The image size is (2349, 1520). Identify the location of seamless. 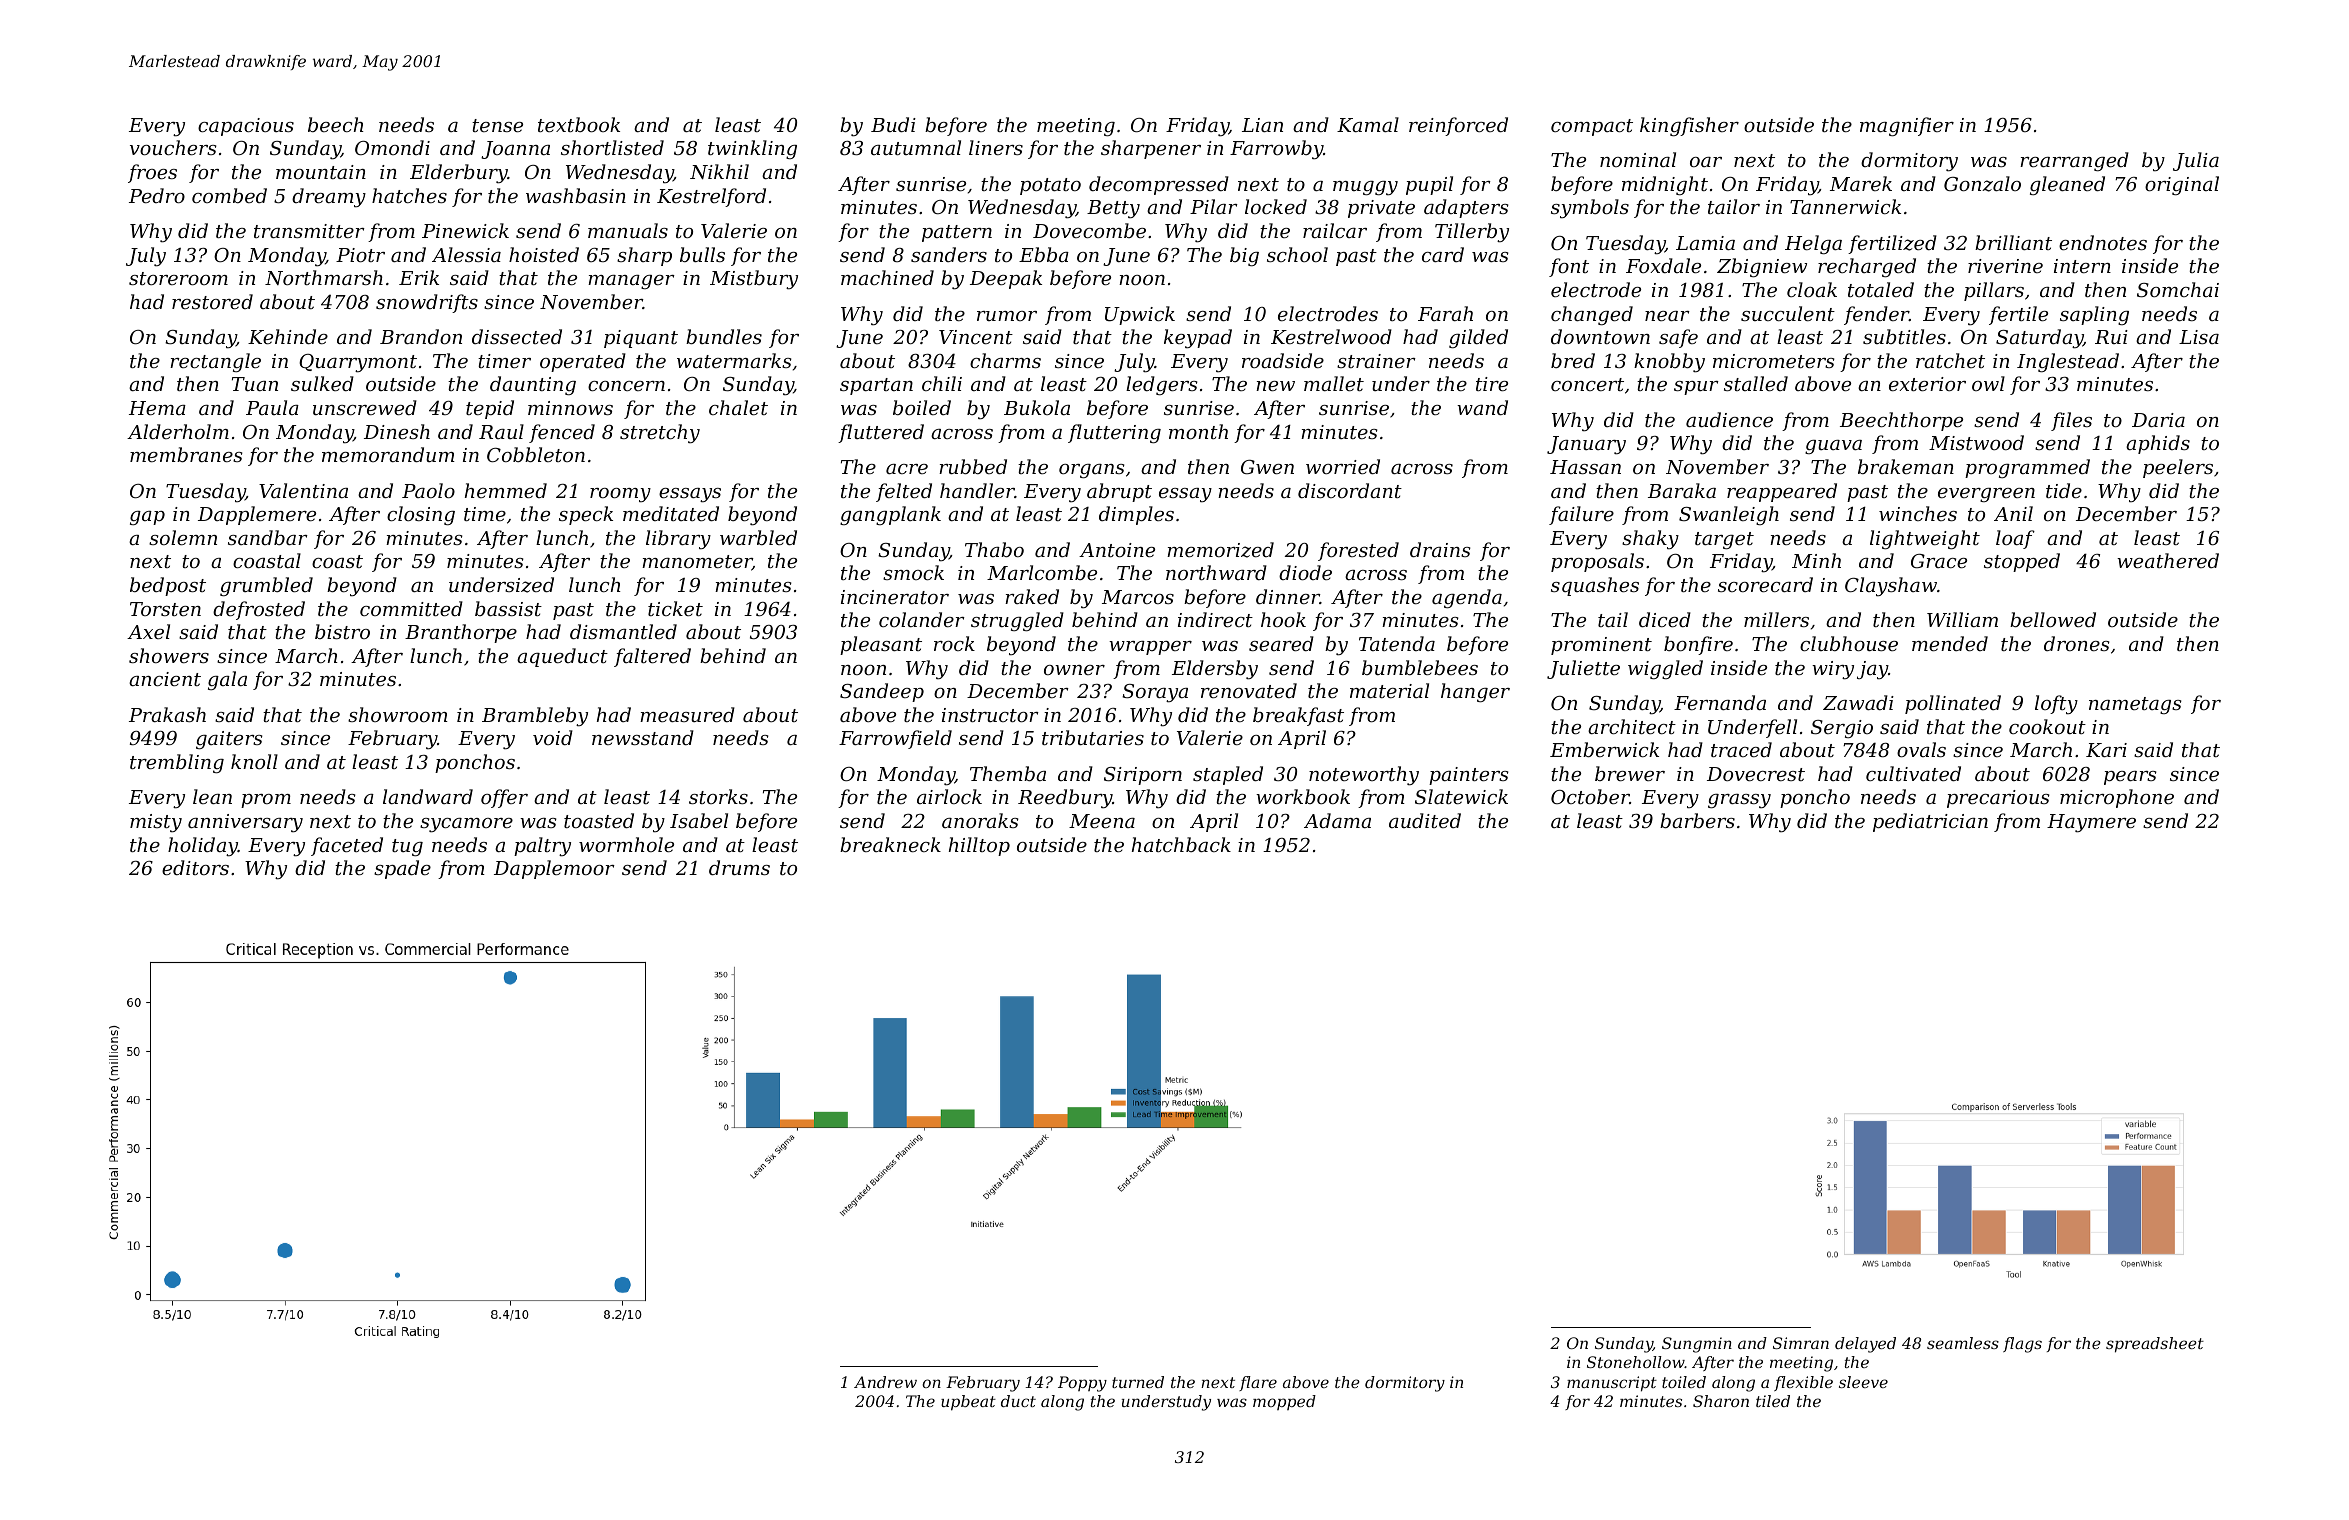
(1963, 1343).
